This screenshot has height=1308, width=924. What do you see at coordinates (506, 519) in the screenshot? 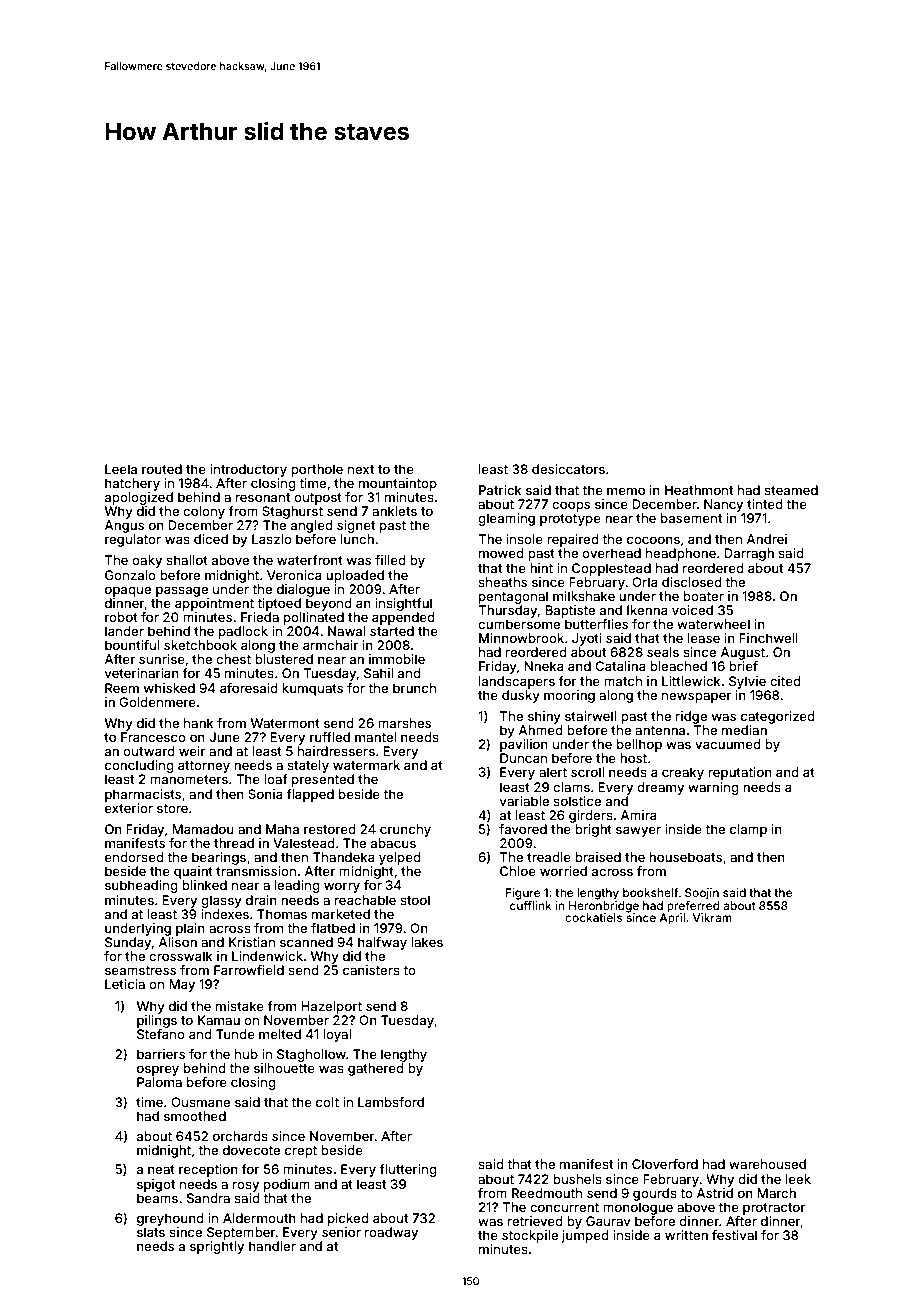
I see `gleaming` at bounding box center [506, 519].
